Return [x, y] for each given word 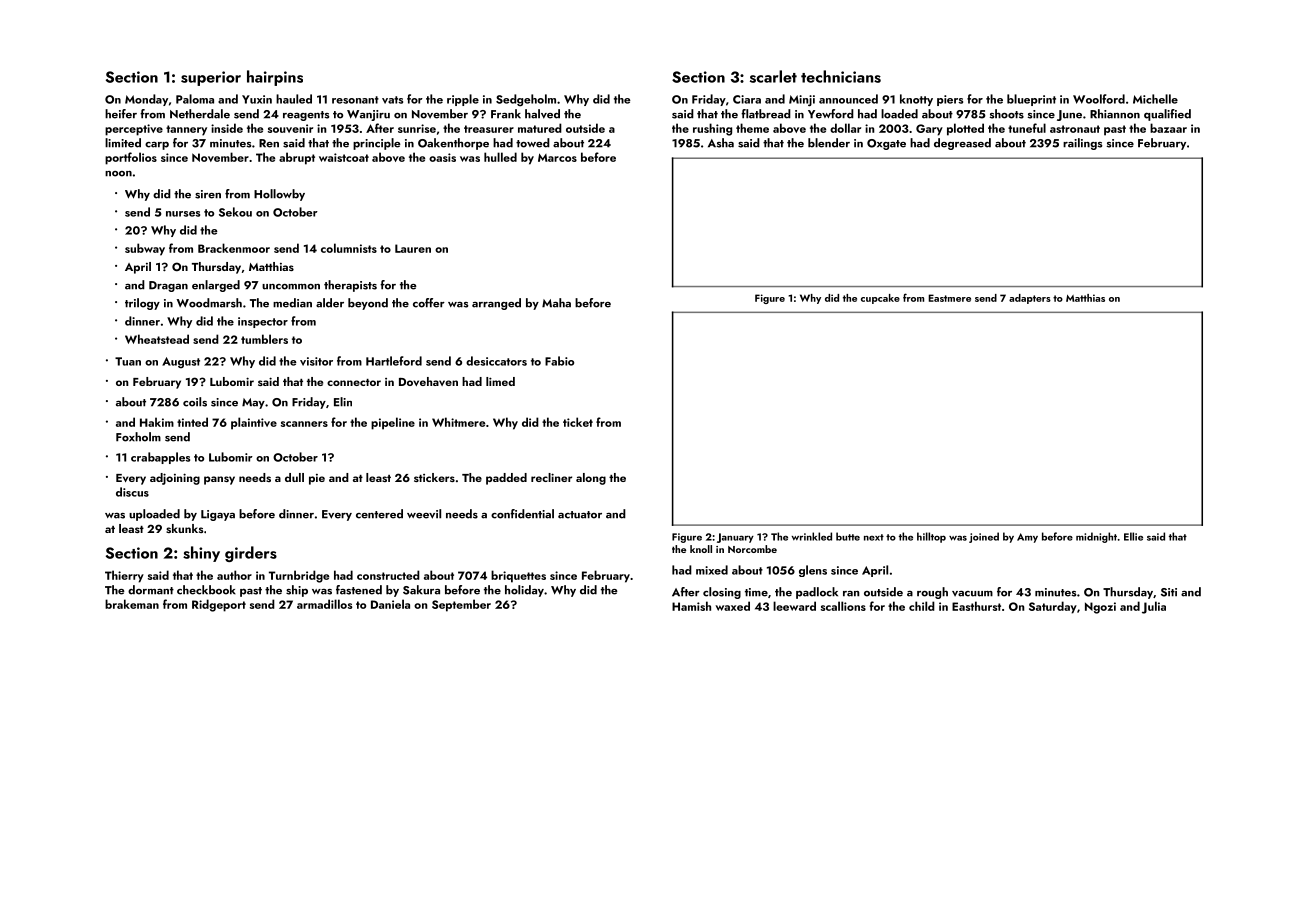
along [591, 479]
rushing [712, 129]
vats [392, 100]
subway [145, 249]
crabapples [160, 458]
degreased [962, 144]
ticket [578, 422]
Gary [929, 130]
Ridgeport [219, 605]
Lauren [413, 248]
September [461, 605]
